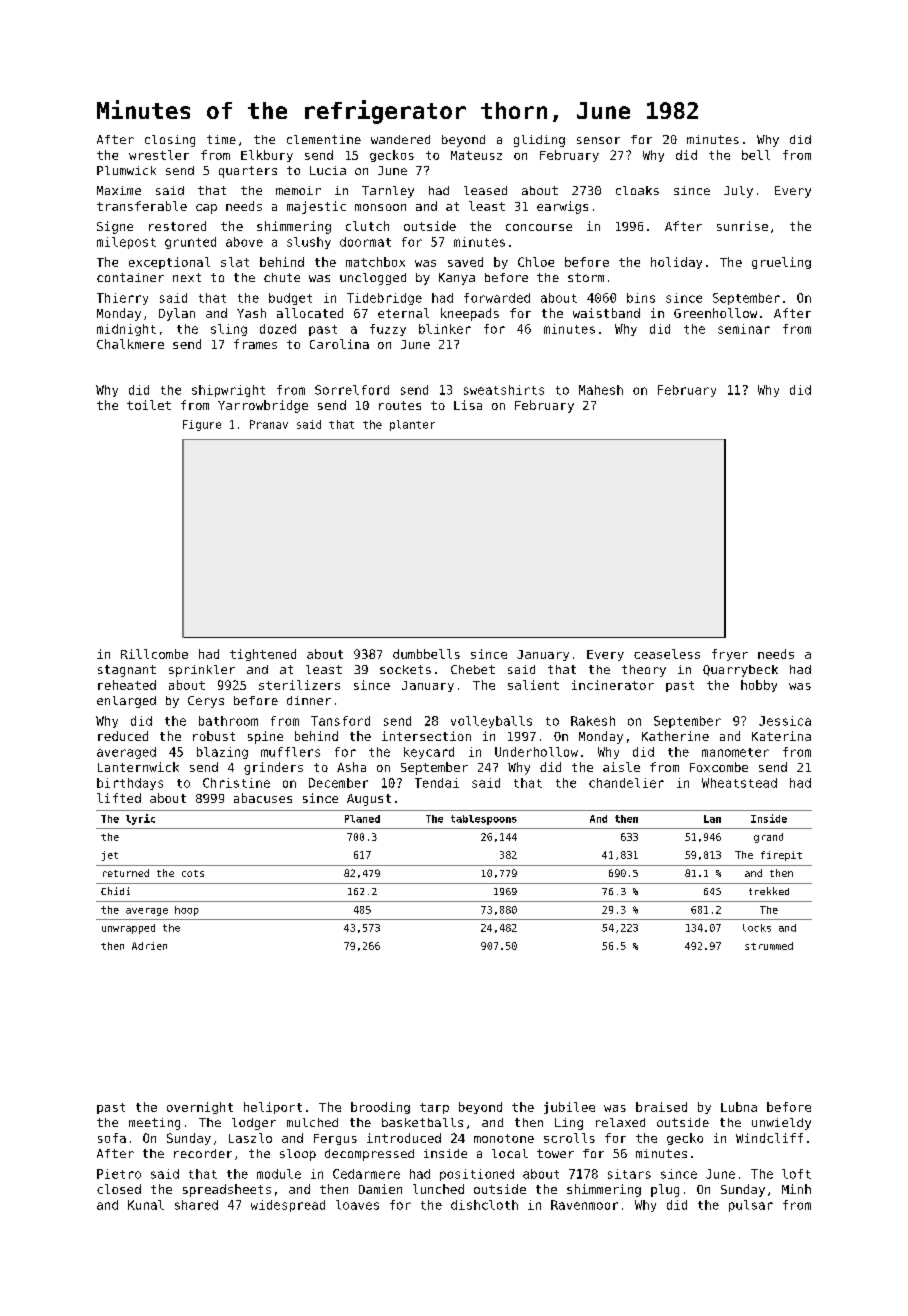 This screenshot has height=1316, width=908. I want to click on grand, so click(768, 838).
